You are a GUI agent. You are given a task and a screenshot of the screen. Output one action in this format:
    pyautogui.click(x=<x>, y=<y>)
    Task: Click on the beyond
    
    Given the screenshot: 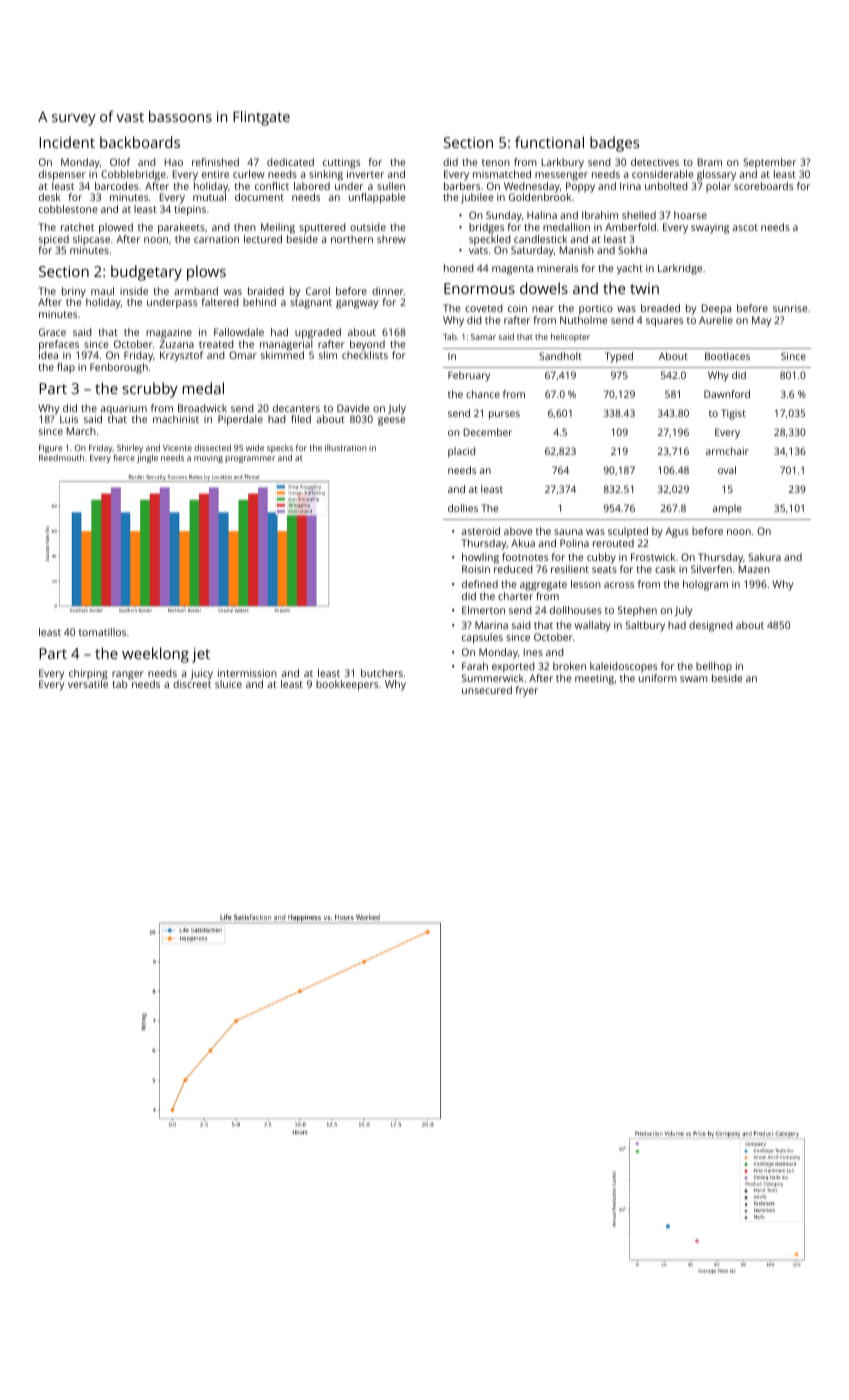 What is the action you would take?
    pyautogui.click(x=367, y=345)
